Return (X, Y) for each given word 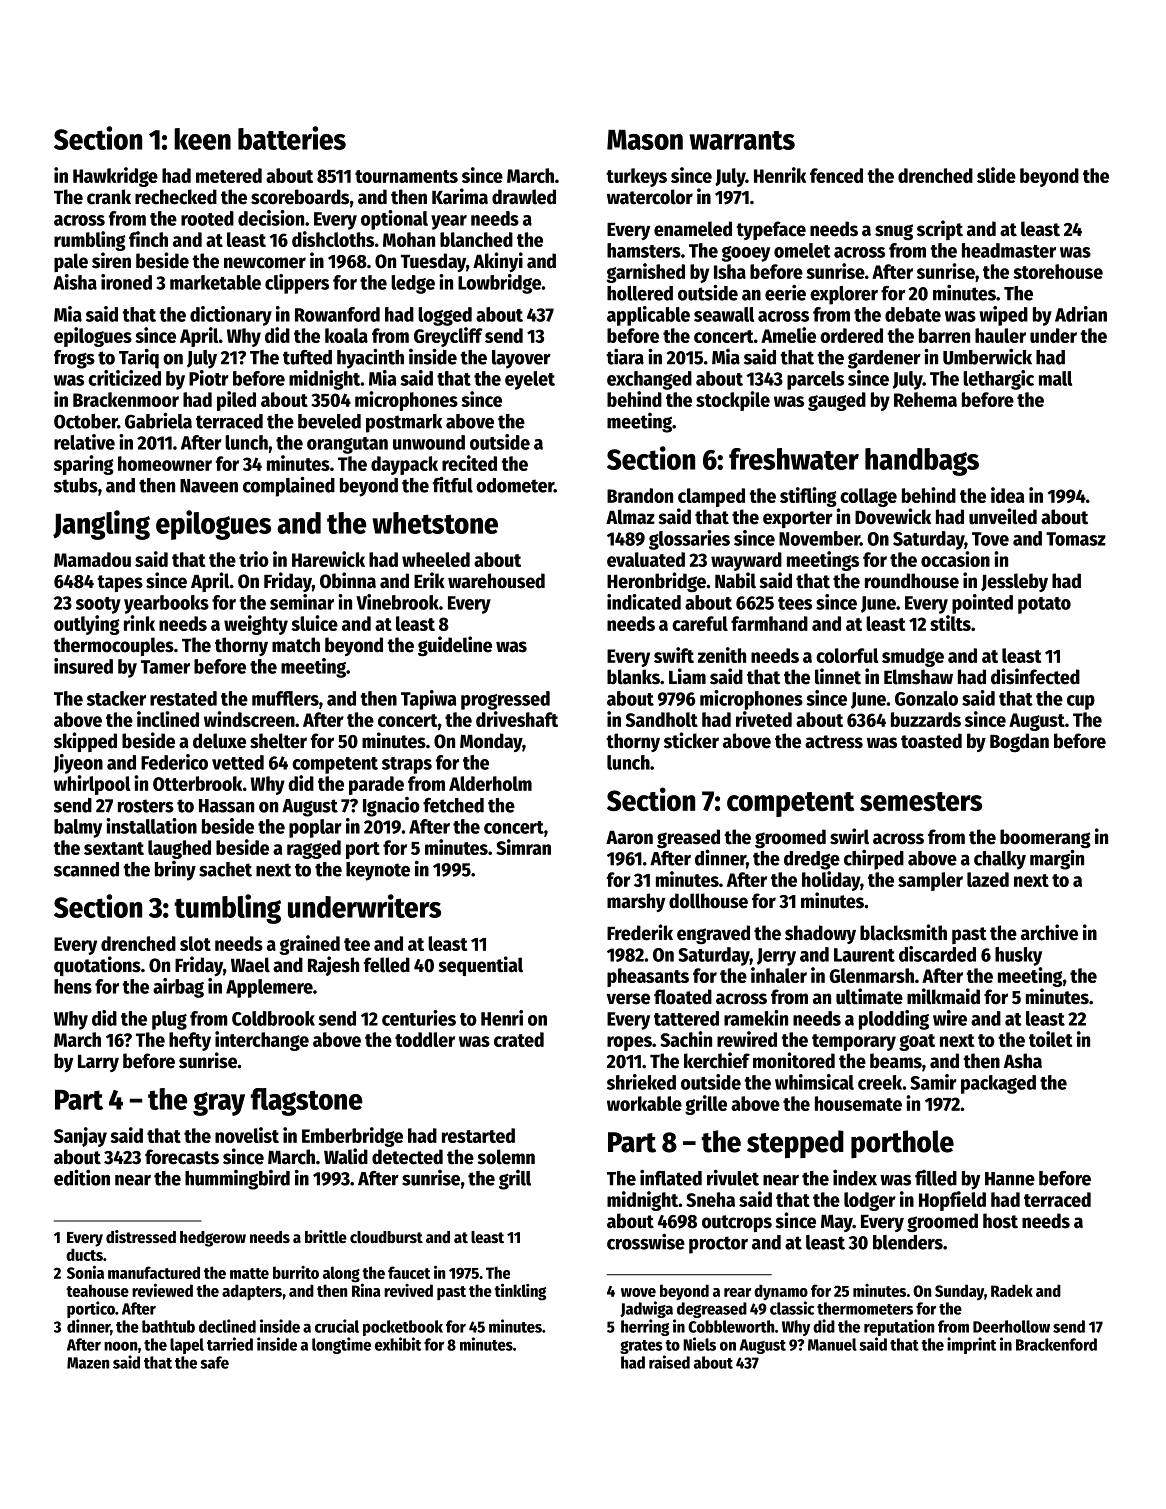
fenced (836, 175)
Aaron (629, 838)
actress (834, 742)
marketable (215, 282)
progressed (505, 700)
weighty (256, 625)
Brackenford (1056, 1344)
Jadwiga (646, 1309)
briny (175, 871)
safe (214, 1362)
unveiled (1003, 516)
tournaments (406, 176)
